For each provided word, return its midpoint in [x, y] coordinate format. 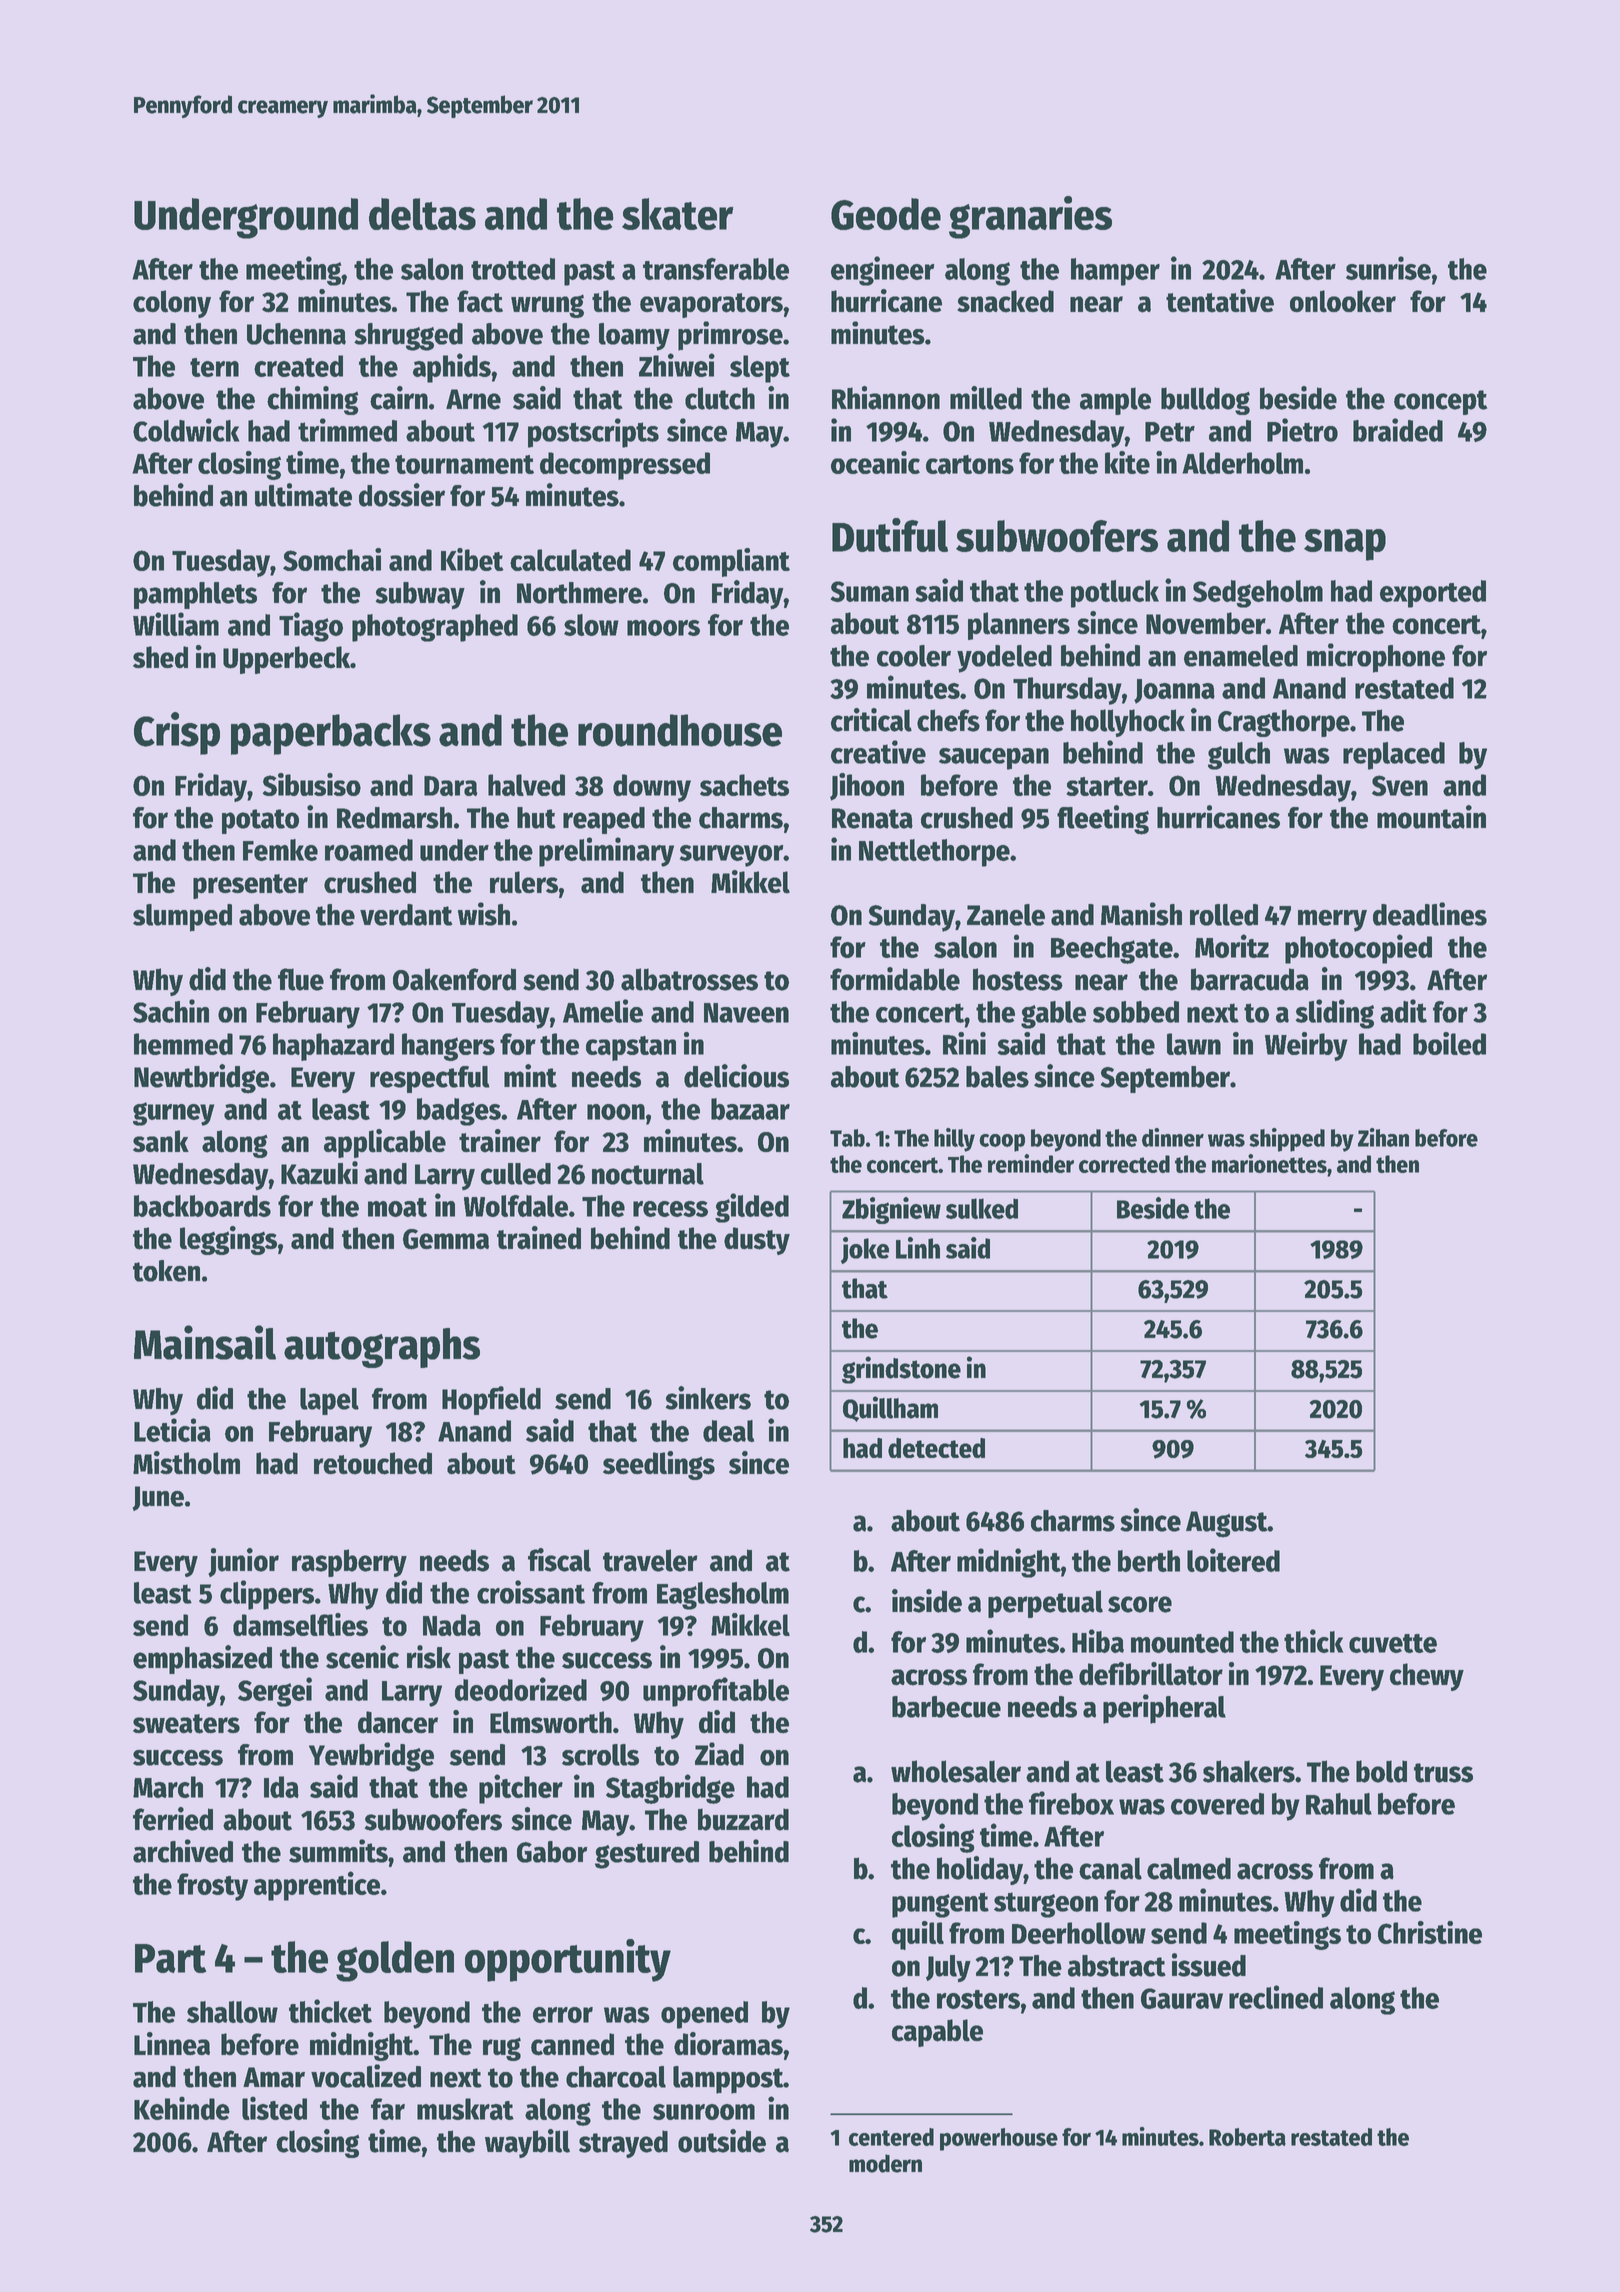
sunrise [1388, 268]
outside [722, 2141]
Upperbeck [286, 660]
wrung [547, 306]
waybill [527, 2143]
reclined [1276, 1997]
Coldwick [186, 430]
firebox [1071, 1803]
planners [1019, 626]
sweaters [186, 1724]
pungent [940, 1905]
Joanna [1174, 691]
